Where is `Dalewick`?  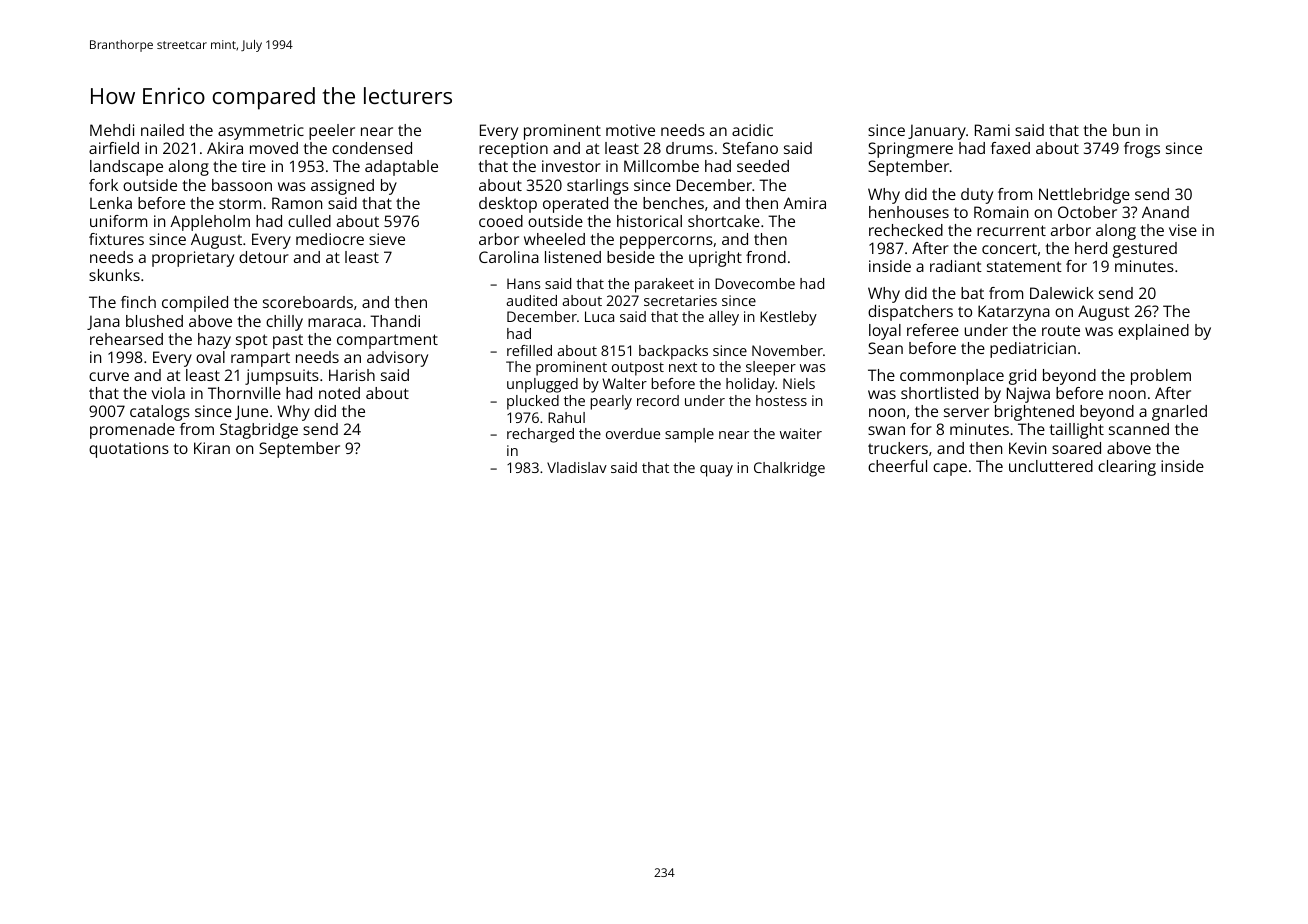 Dalewick is located at coordinates (1062, 293).
